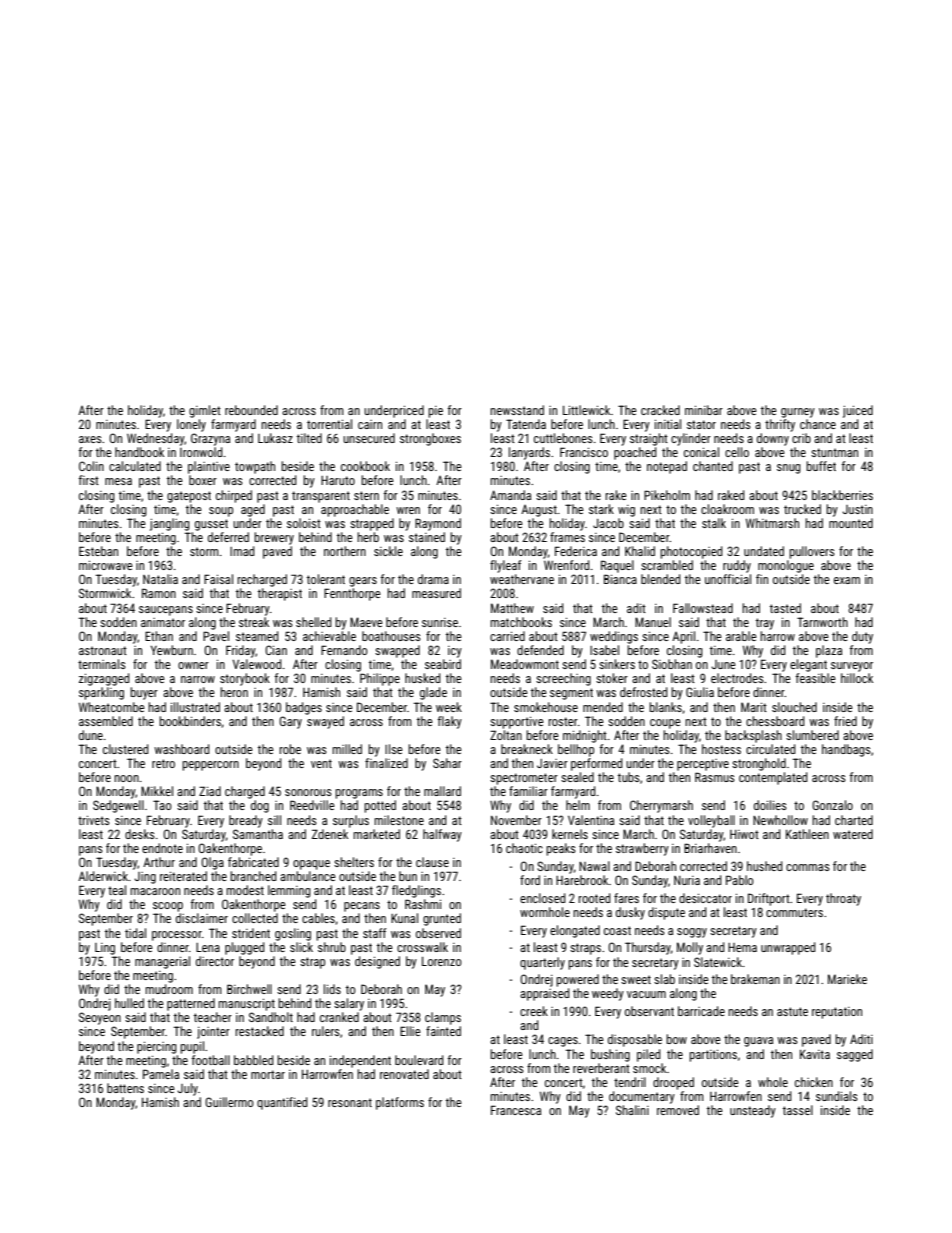 This screenshot has height=1233, width=952. I want to click on mallard, so click(442, 791).
